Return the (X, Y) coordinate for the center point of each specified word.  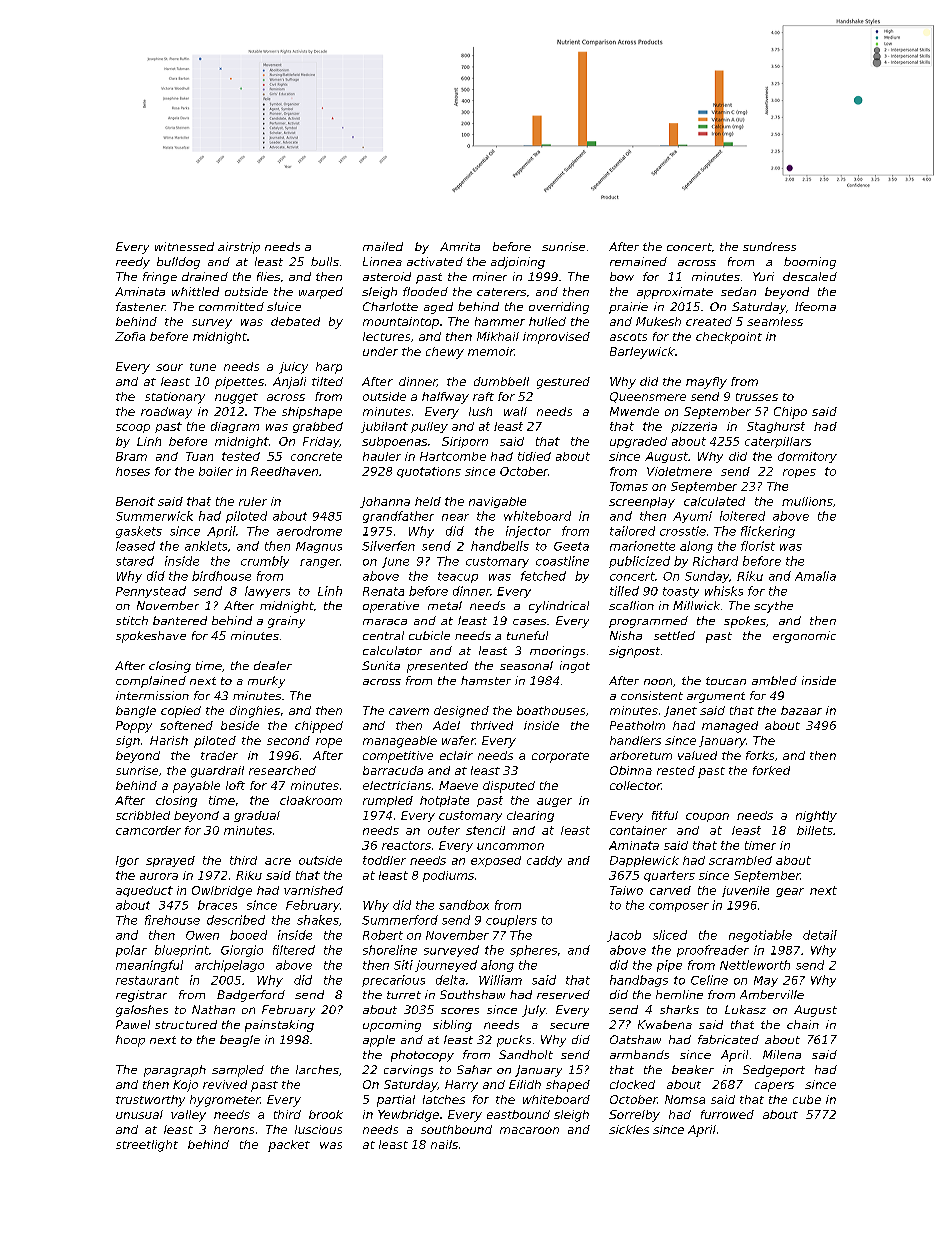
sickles (629, 1129)
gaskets (139, 532)
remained (638, 261)
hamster (486, 680)
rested (676, 770)
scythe (773, 607)
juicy (293, 368)
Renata (383, 591)
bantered (180, 620)
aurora (159, 876)
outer (444, 830)
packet (289, 1146)
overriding (559, 308)
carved (670, 890)
